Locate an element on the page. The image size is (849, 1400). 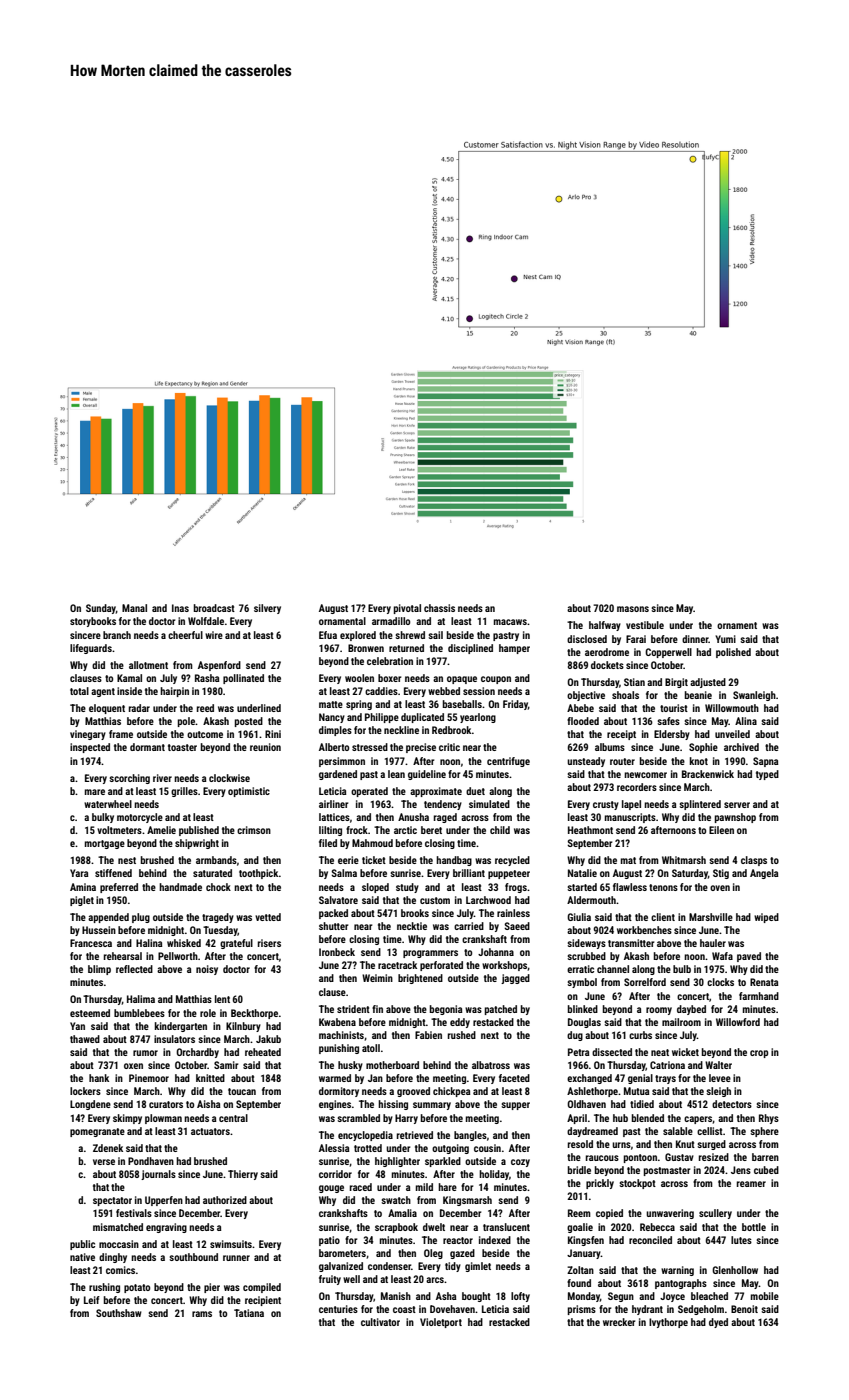
hauler is located at coordinates (713, 943).
